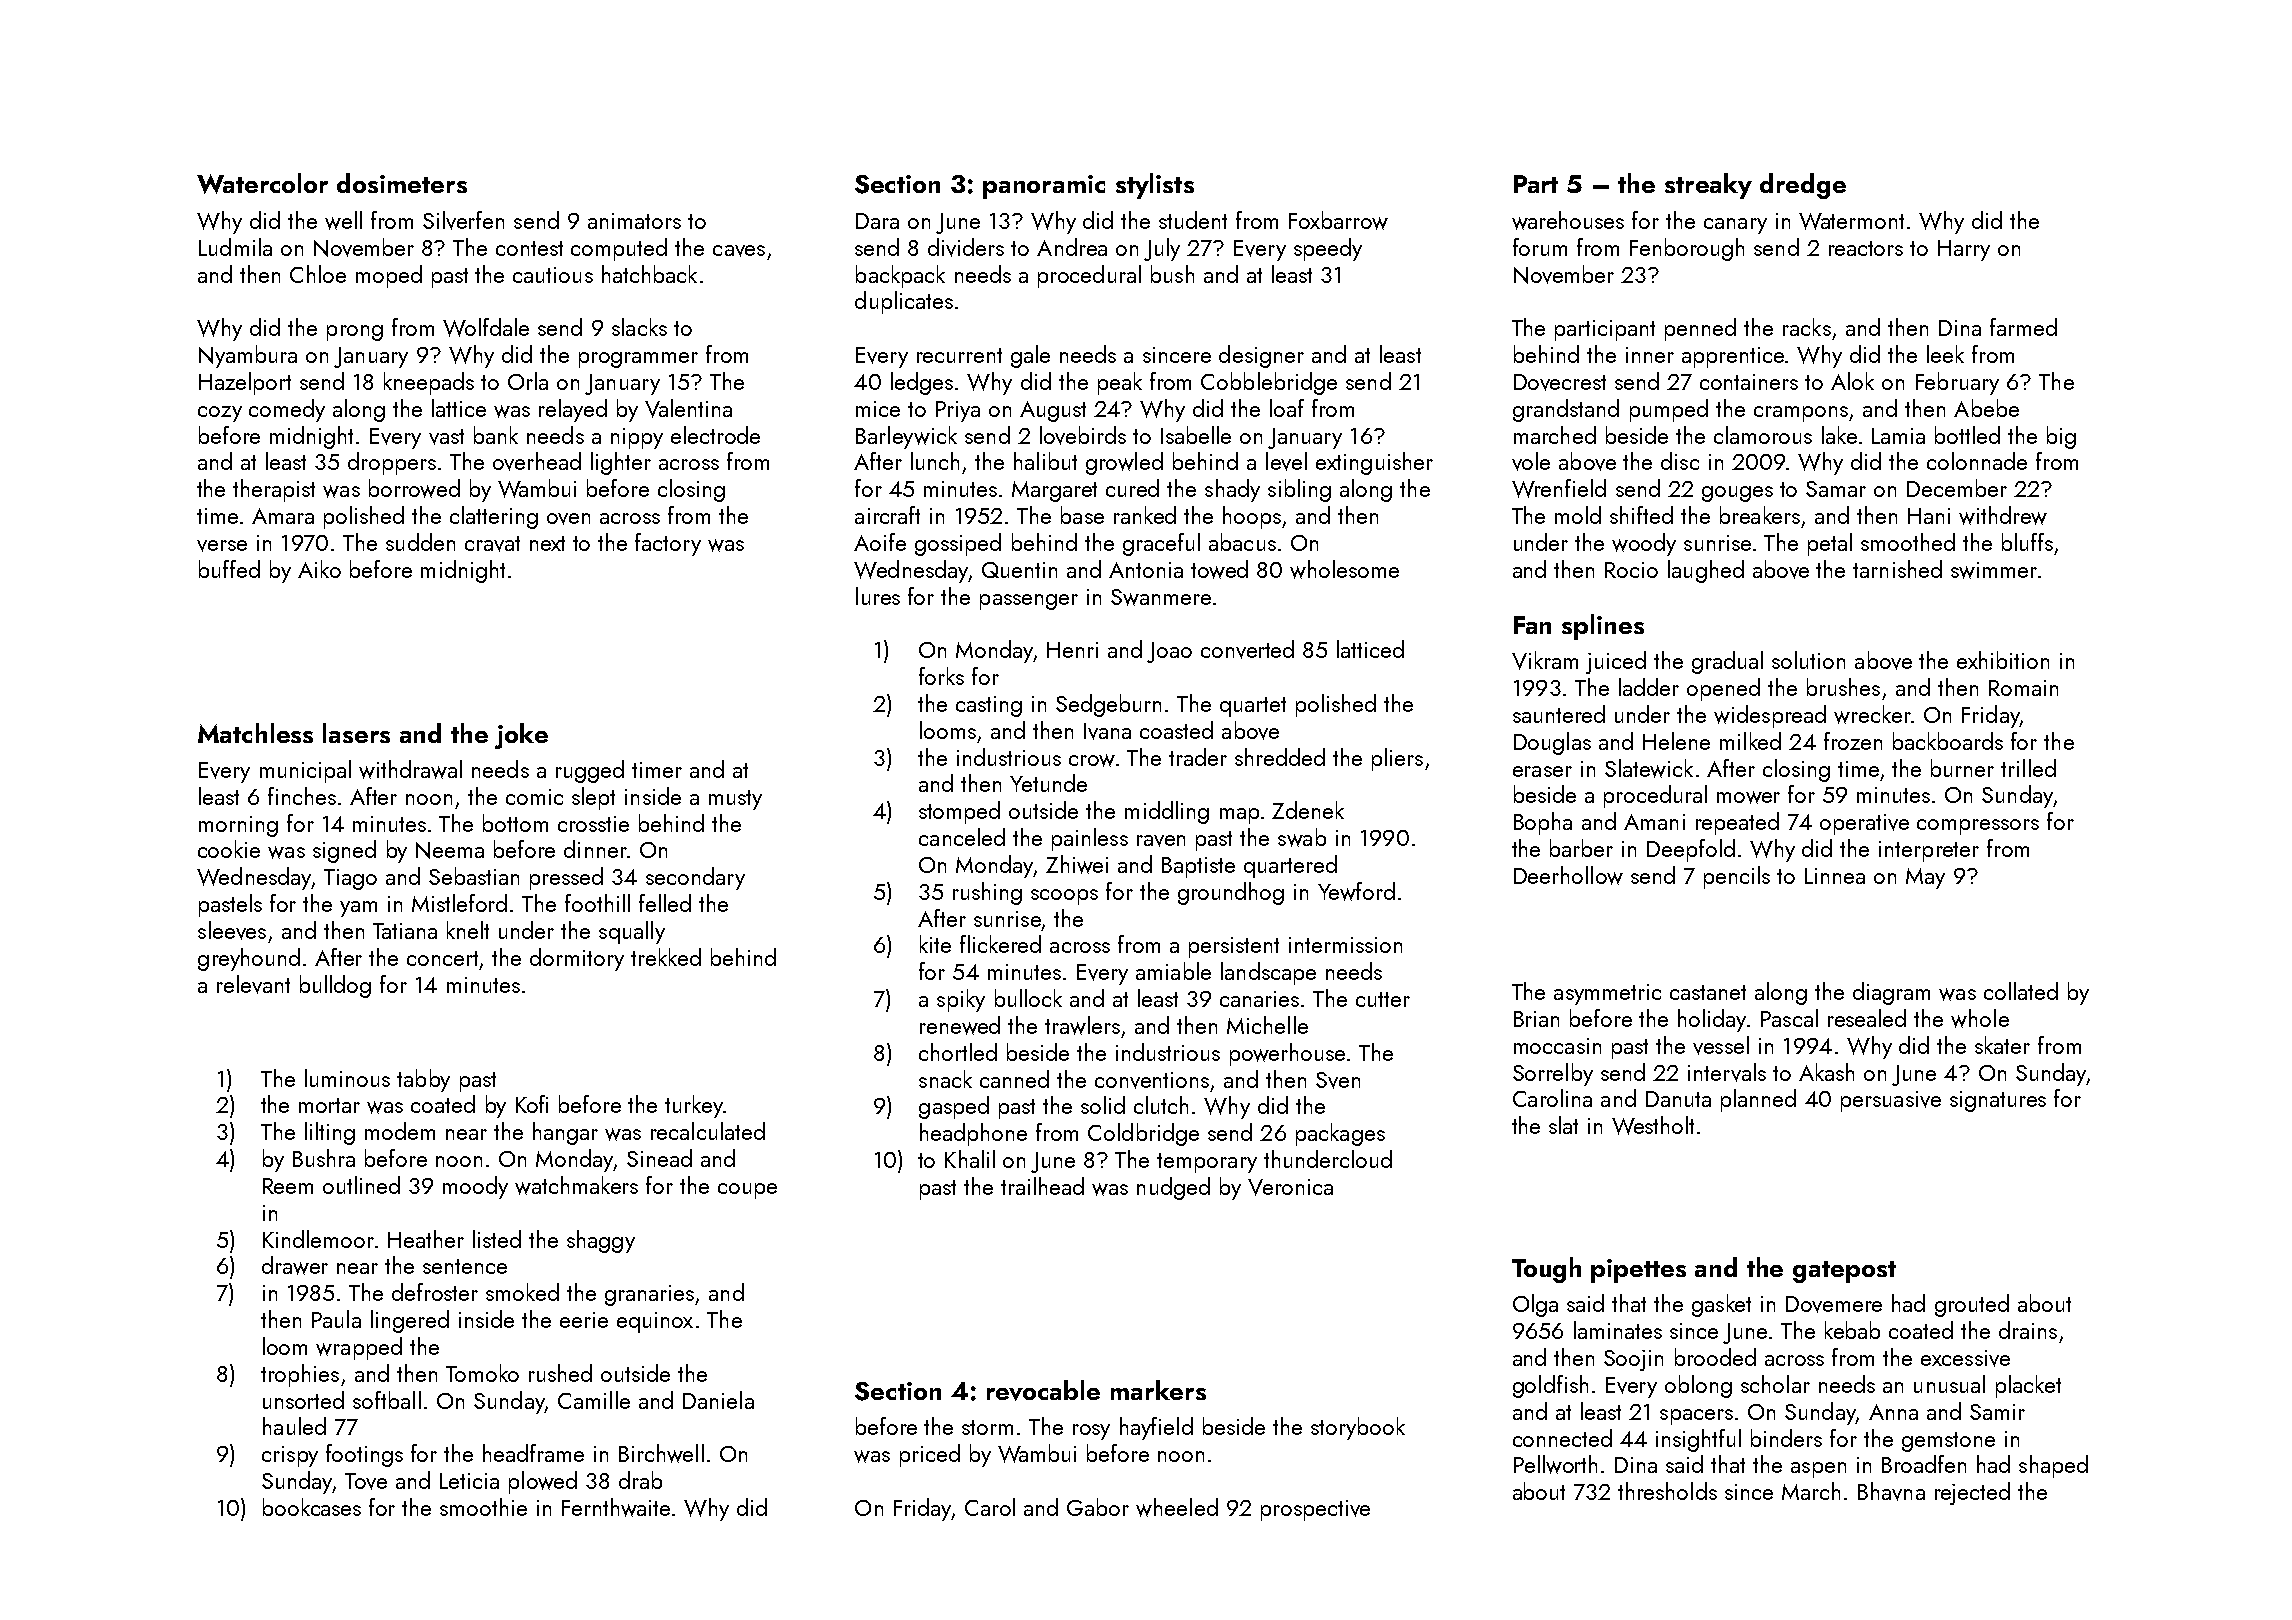 This screenshot has width=2292, height=1620. What do you see at coordinates (1044, 187) in the screenshot?
I see `panoramic` at bounding box center [1044, 187].
